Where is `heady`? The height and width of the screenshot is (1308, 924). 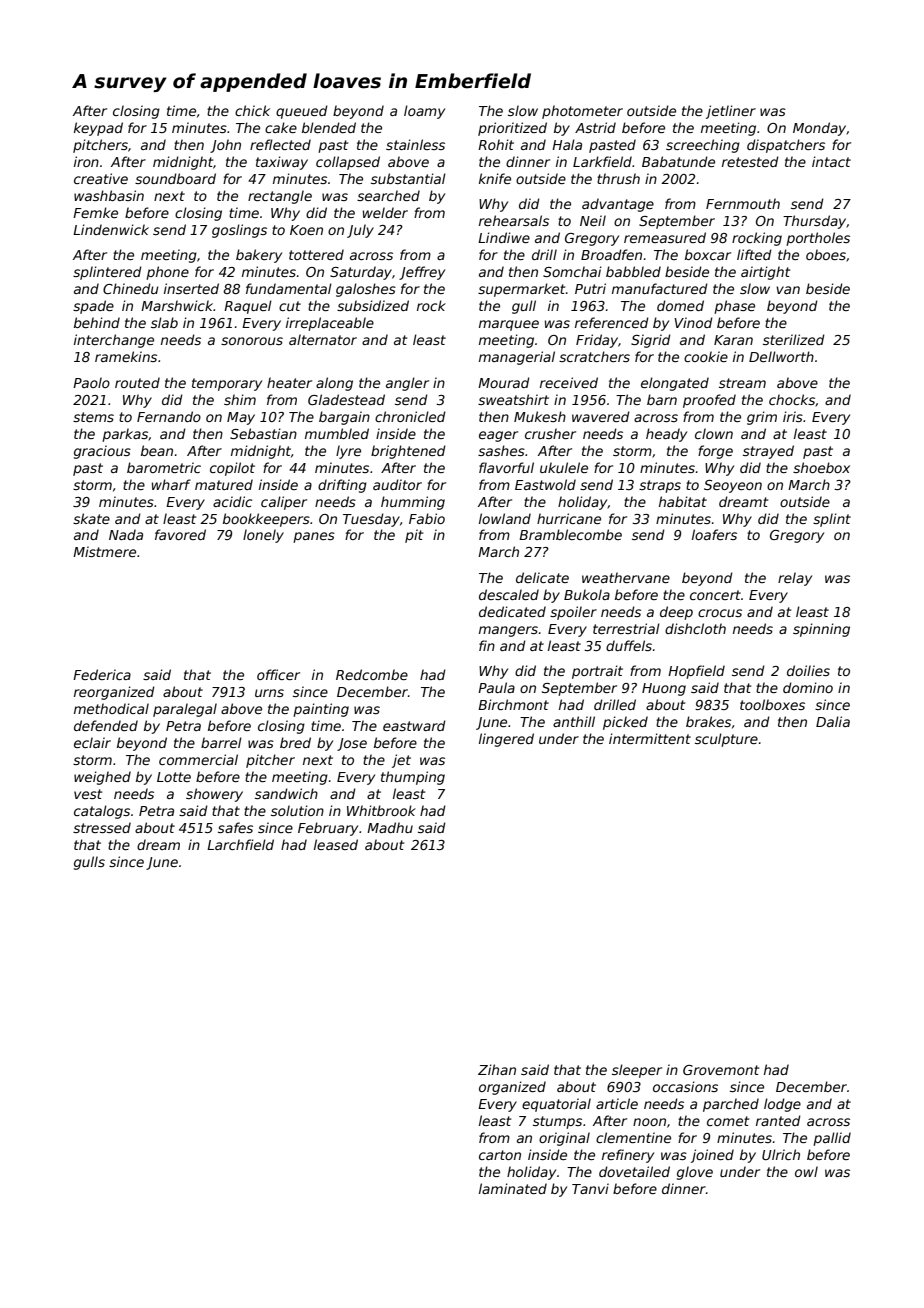 heady is located at coordinates (666, 435).
